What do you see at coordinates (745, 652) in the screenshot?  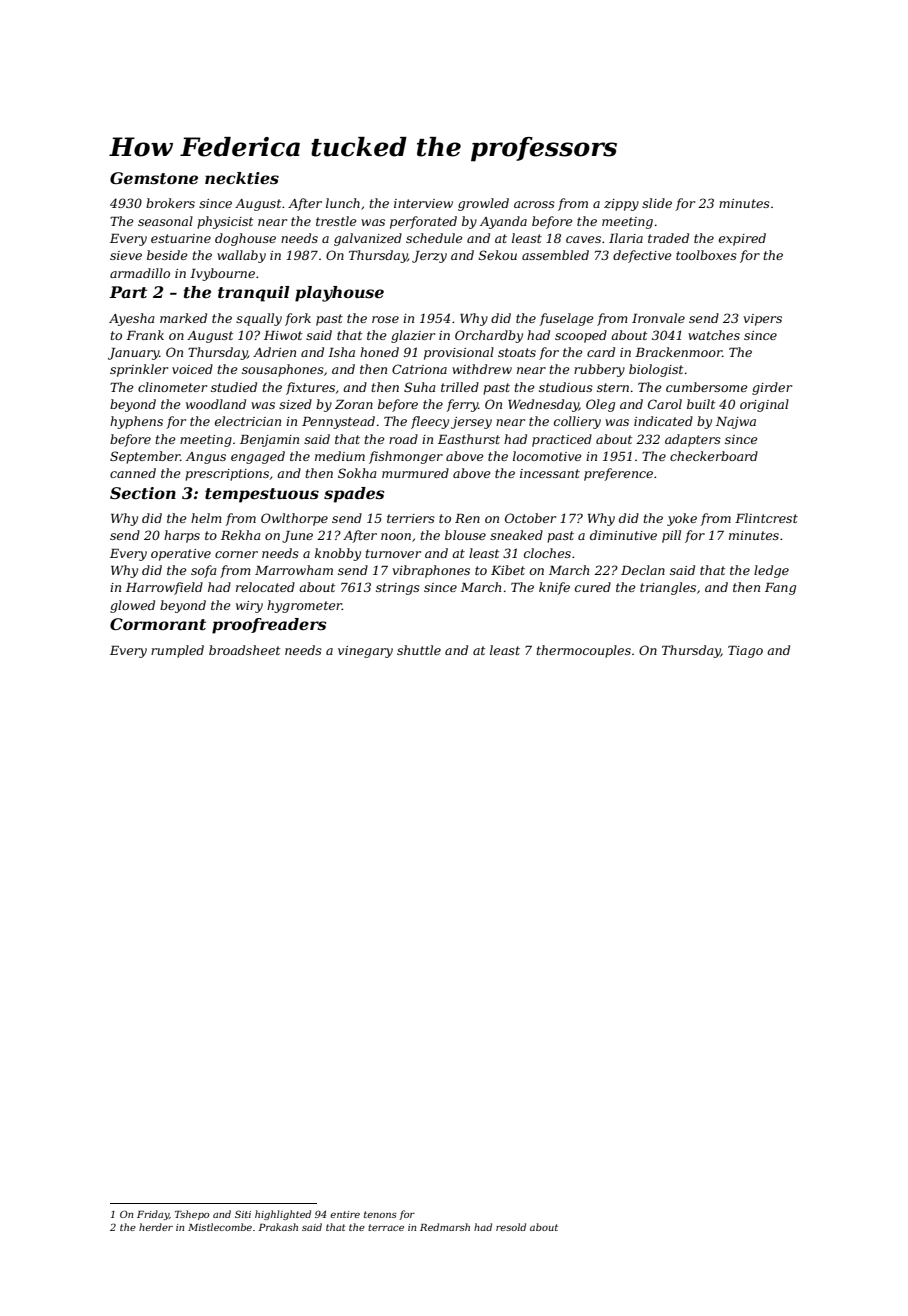 I see `Tiago` at bounding box center [745, 652].
